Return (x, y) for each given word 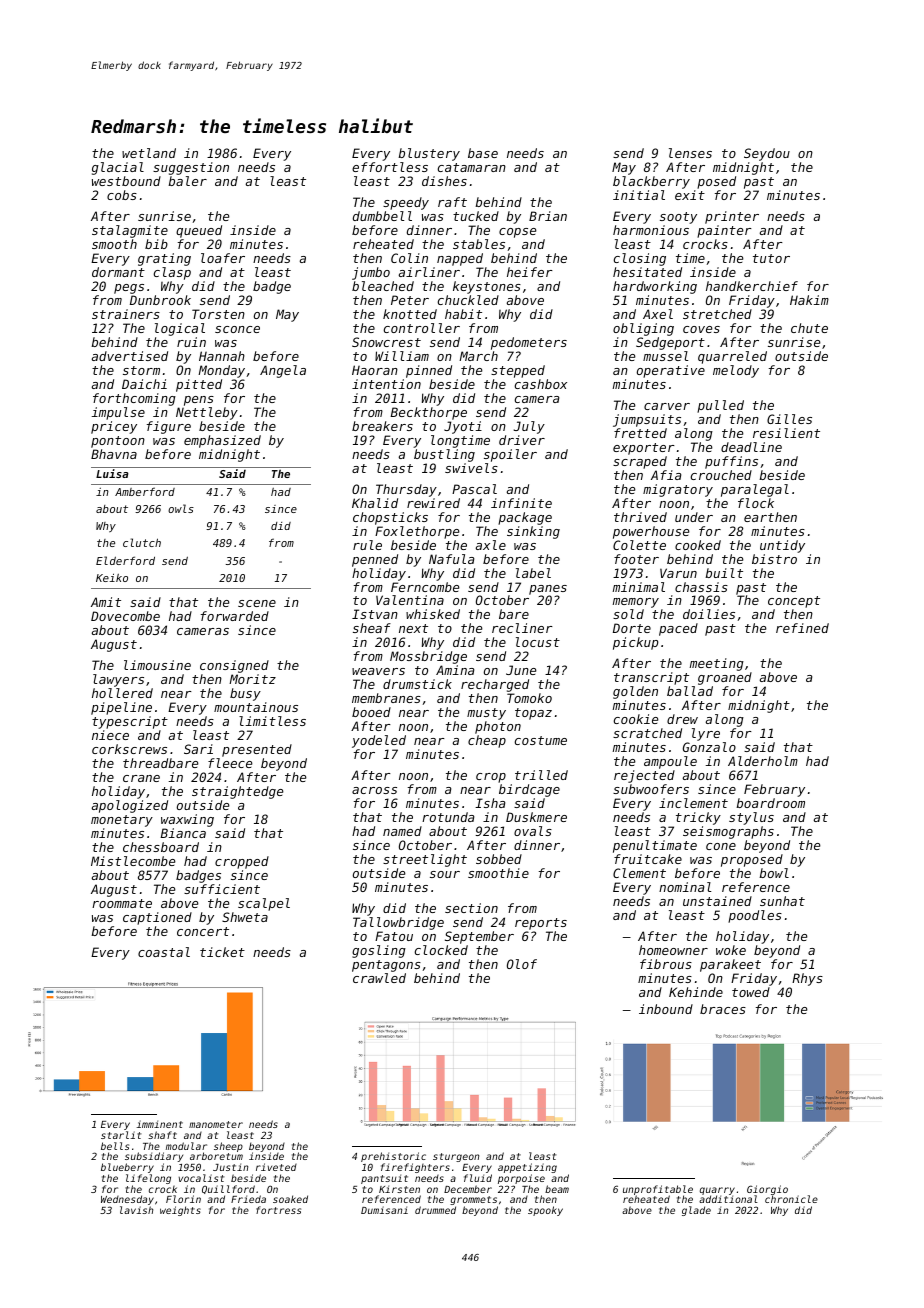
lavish (136, 1210)
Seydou (767, 154)
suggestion (191, 168)
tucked (476, 216)
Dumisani (384, 1210)
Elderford (125, 560)
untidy (782, 546)
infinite (521, 503)
